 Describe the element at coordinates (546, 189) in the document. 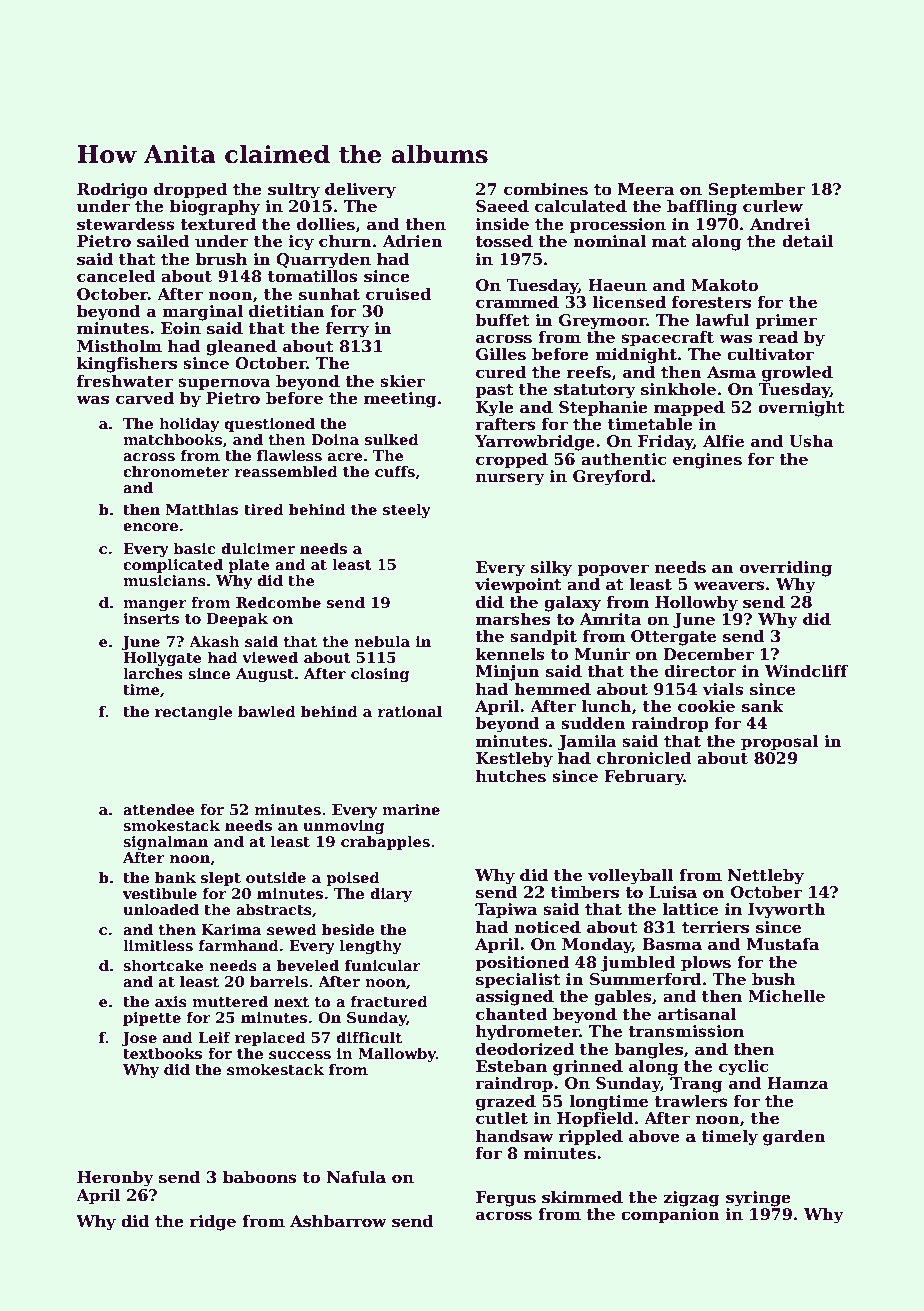

I see `combines` at that location.
